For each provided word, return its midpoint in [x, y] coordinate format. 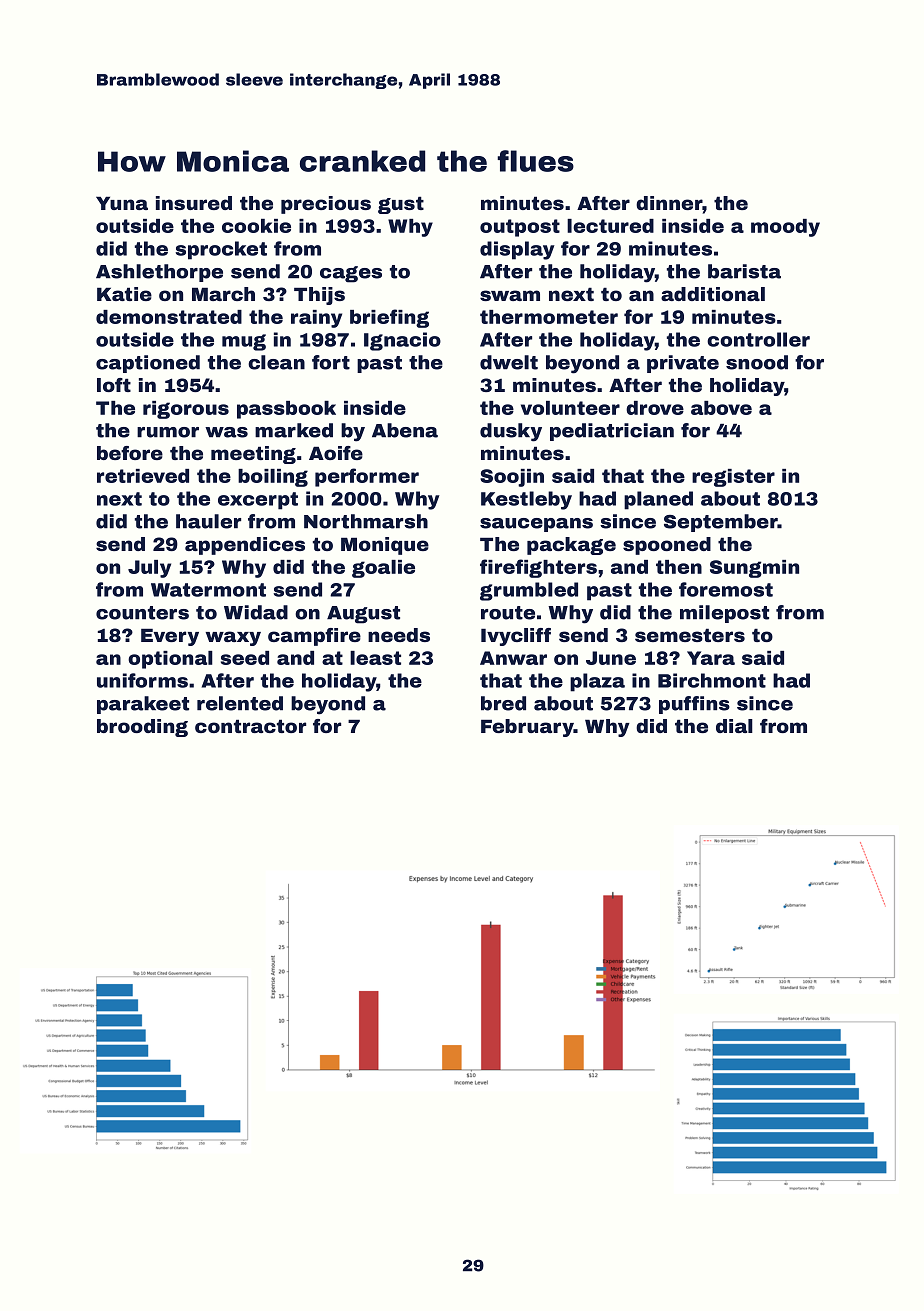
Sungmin [754, 569]
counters [142, 613]
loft [114, 385]
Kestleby [526, 500]
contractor [250, 726]
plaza [597, 682]
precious [326, 205]
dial [734, 726]
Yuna [122, 203]
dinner [669, 203]
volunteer [570, 408]
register [733, 478]
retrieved [143, 476]
